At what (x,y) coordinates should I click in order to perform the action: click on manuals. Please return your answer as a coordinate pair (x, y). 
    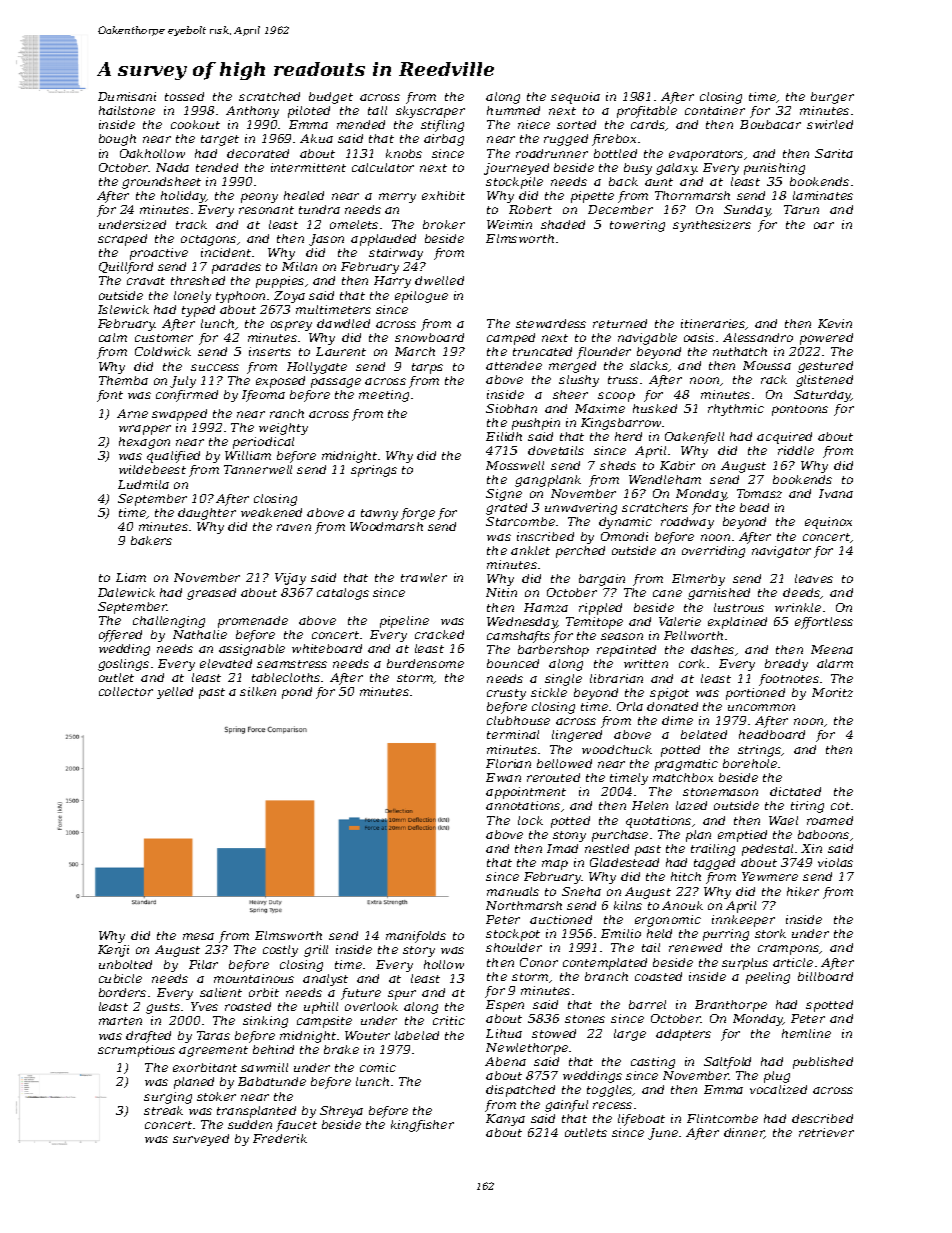
    Looking at the image, I should click on (513, 891).
